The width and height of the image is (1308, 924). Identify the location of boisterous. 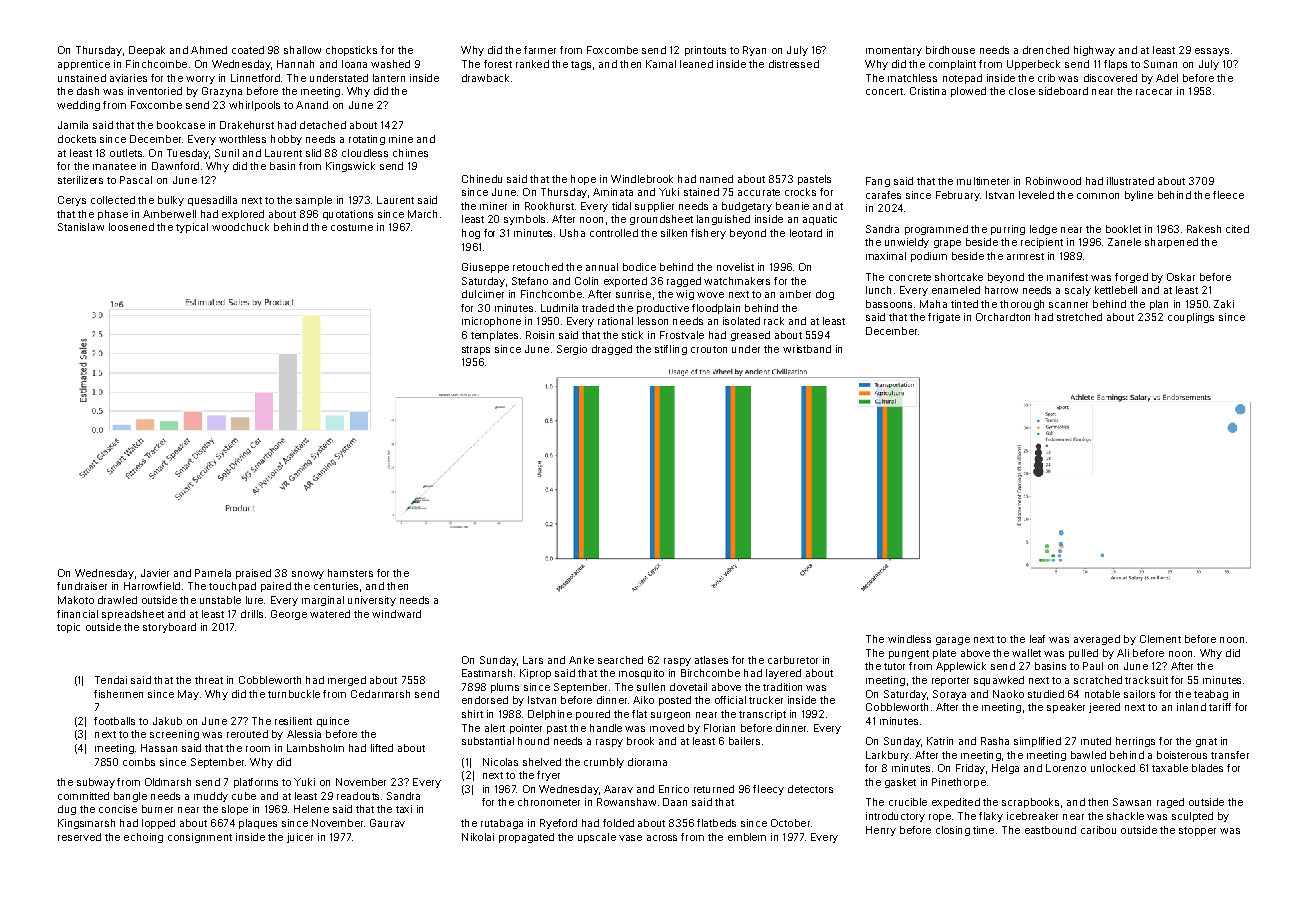
(1182, 755).
